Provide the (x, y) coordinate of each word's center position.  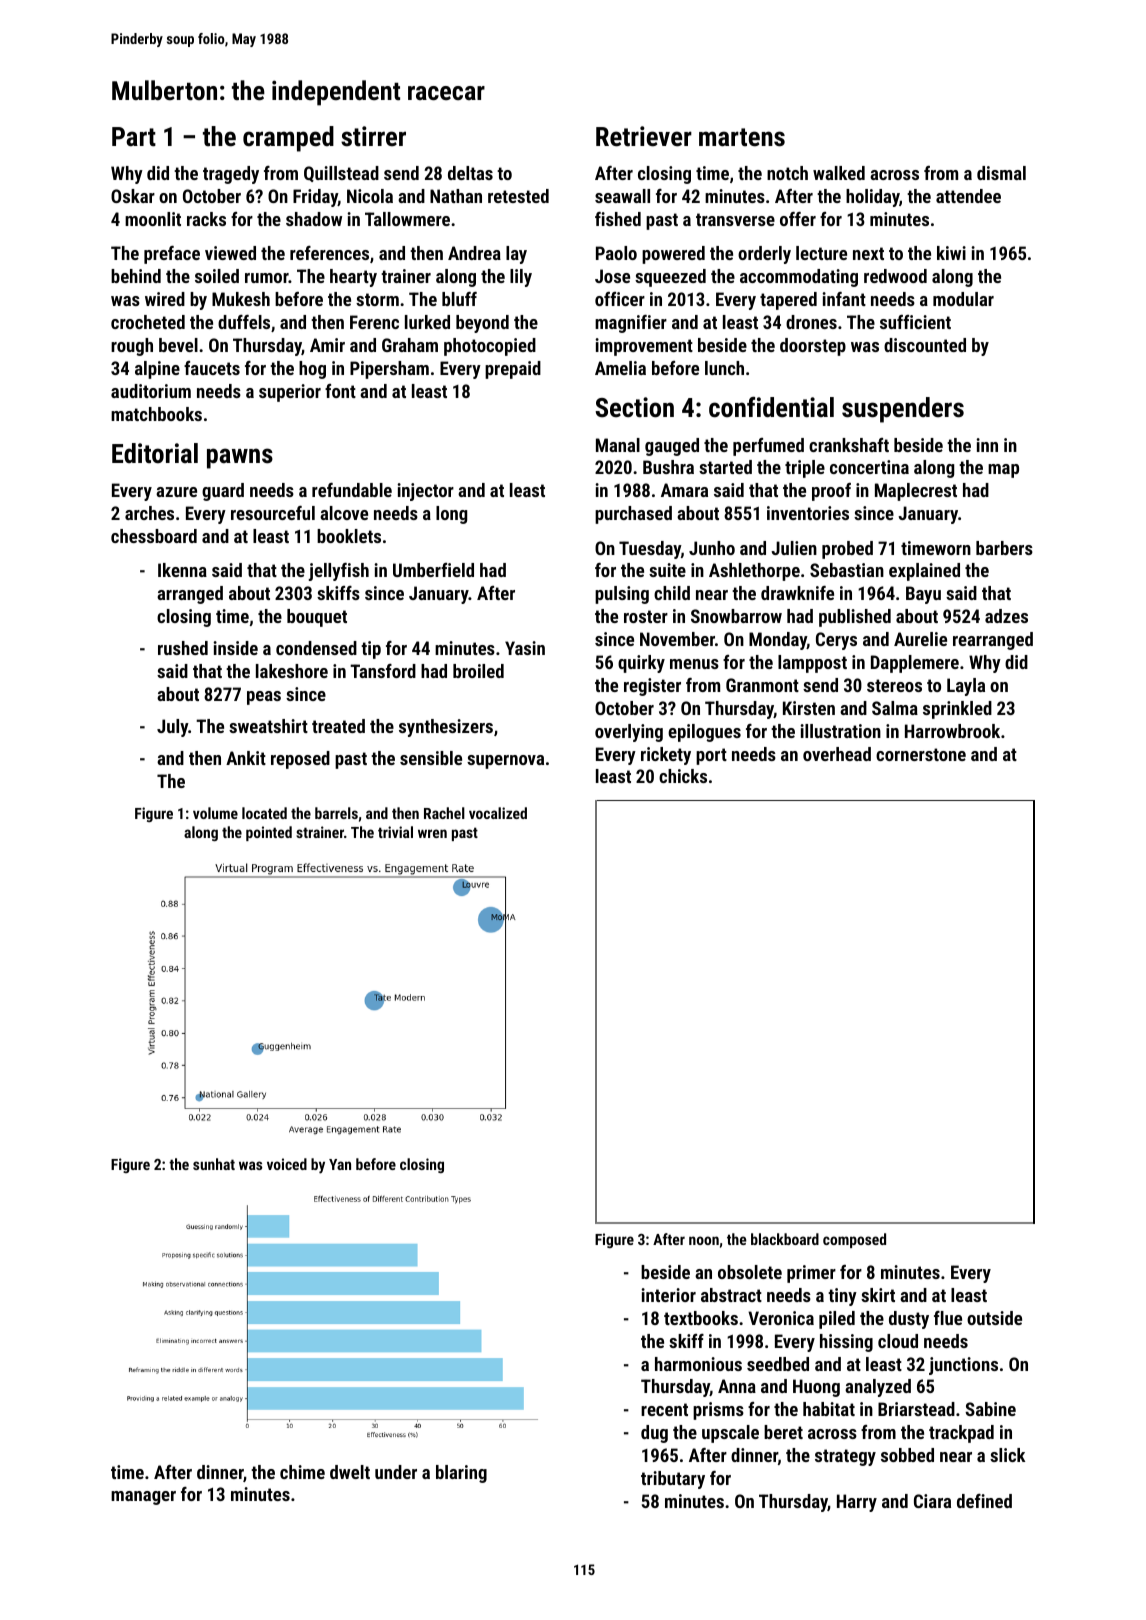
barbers (1004, 548)
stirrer (373, 136)
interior (668, 1295)
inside (235, 648)
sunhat (214, 1164)
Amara (684, 490)
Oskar (133, 196)
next (868, 253)
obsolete (750, 1272)
